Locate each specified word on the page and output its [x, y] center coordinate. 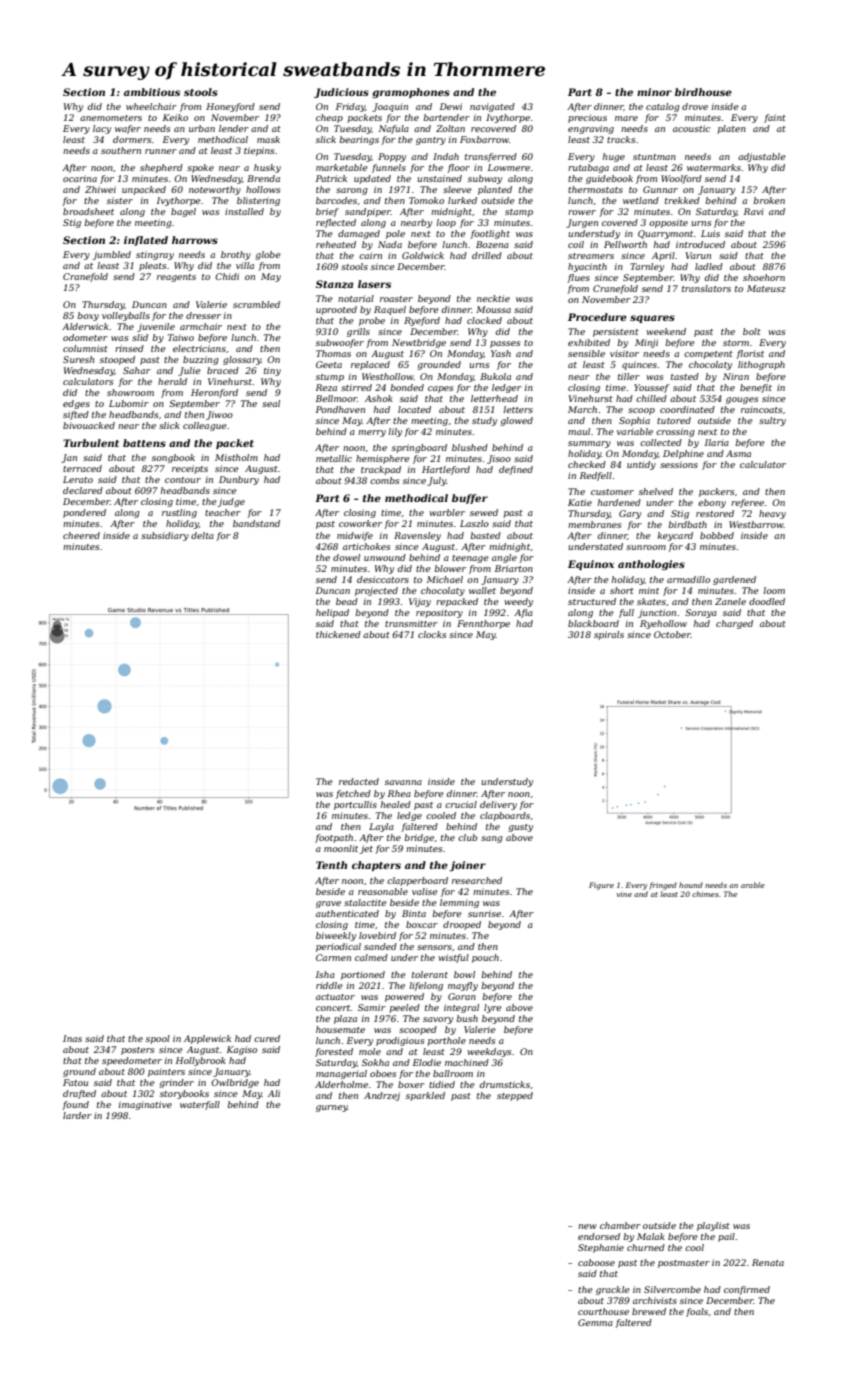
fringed [663, 886]
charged [734, 624]
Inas [72, 1038]
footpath [334, 838]
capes [440, 389]
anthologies [651, 565]
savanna [403, 782]
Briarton [514, 568]
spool [158, 1039]
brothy [236, 255]
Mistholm [236, 457]
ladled [709, 266]
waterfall [200, 1105]
